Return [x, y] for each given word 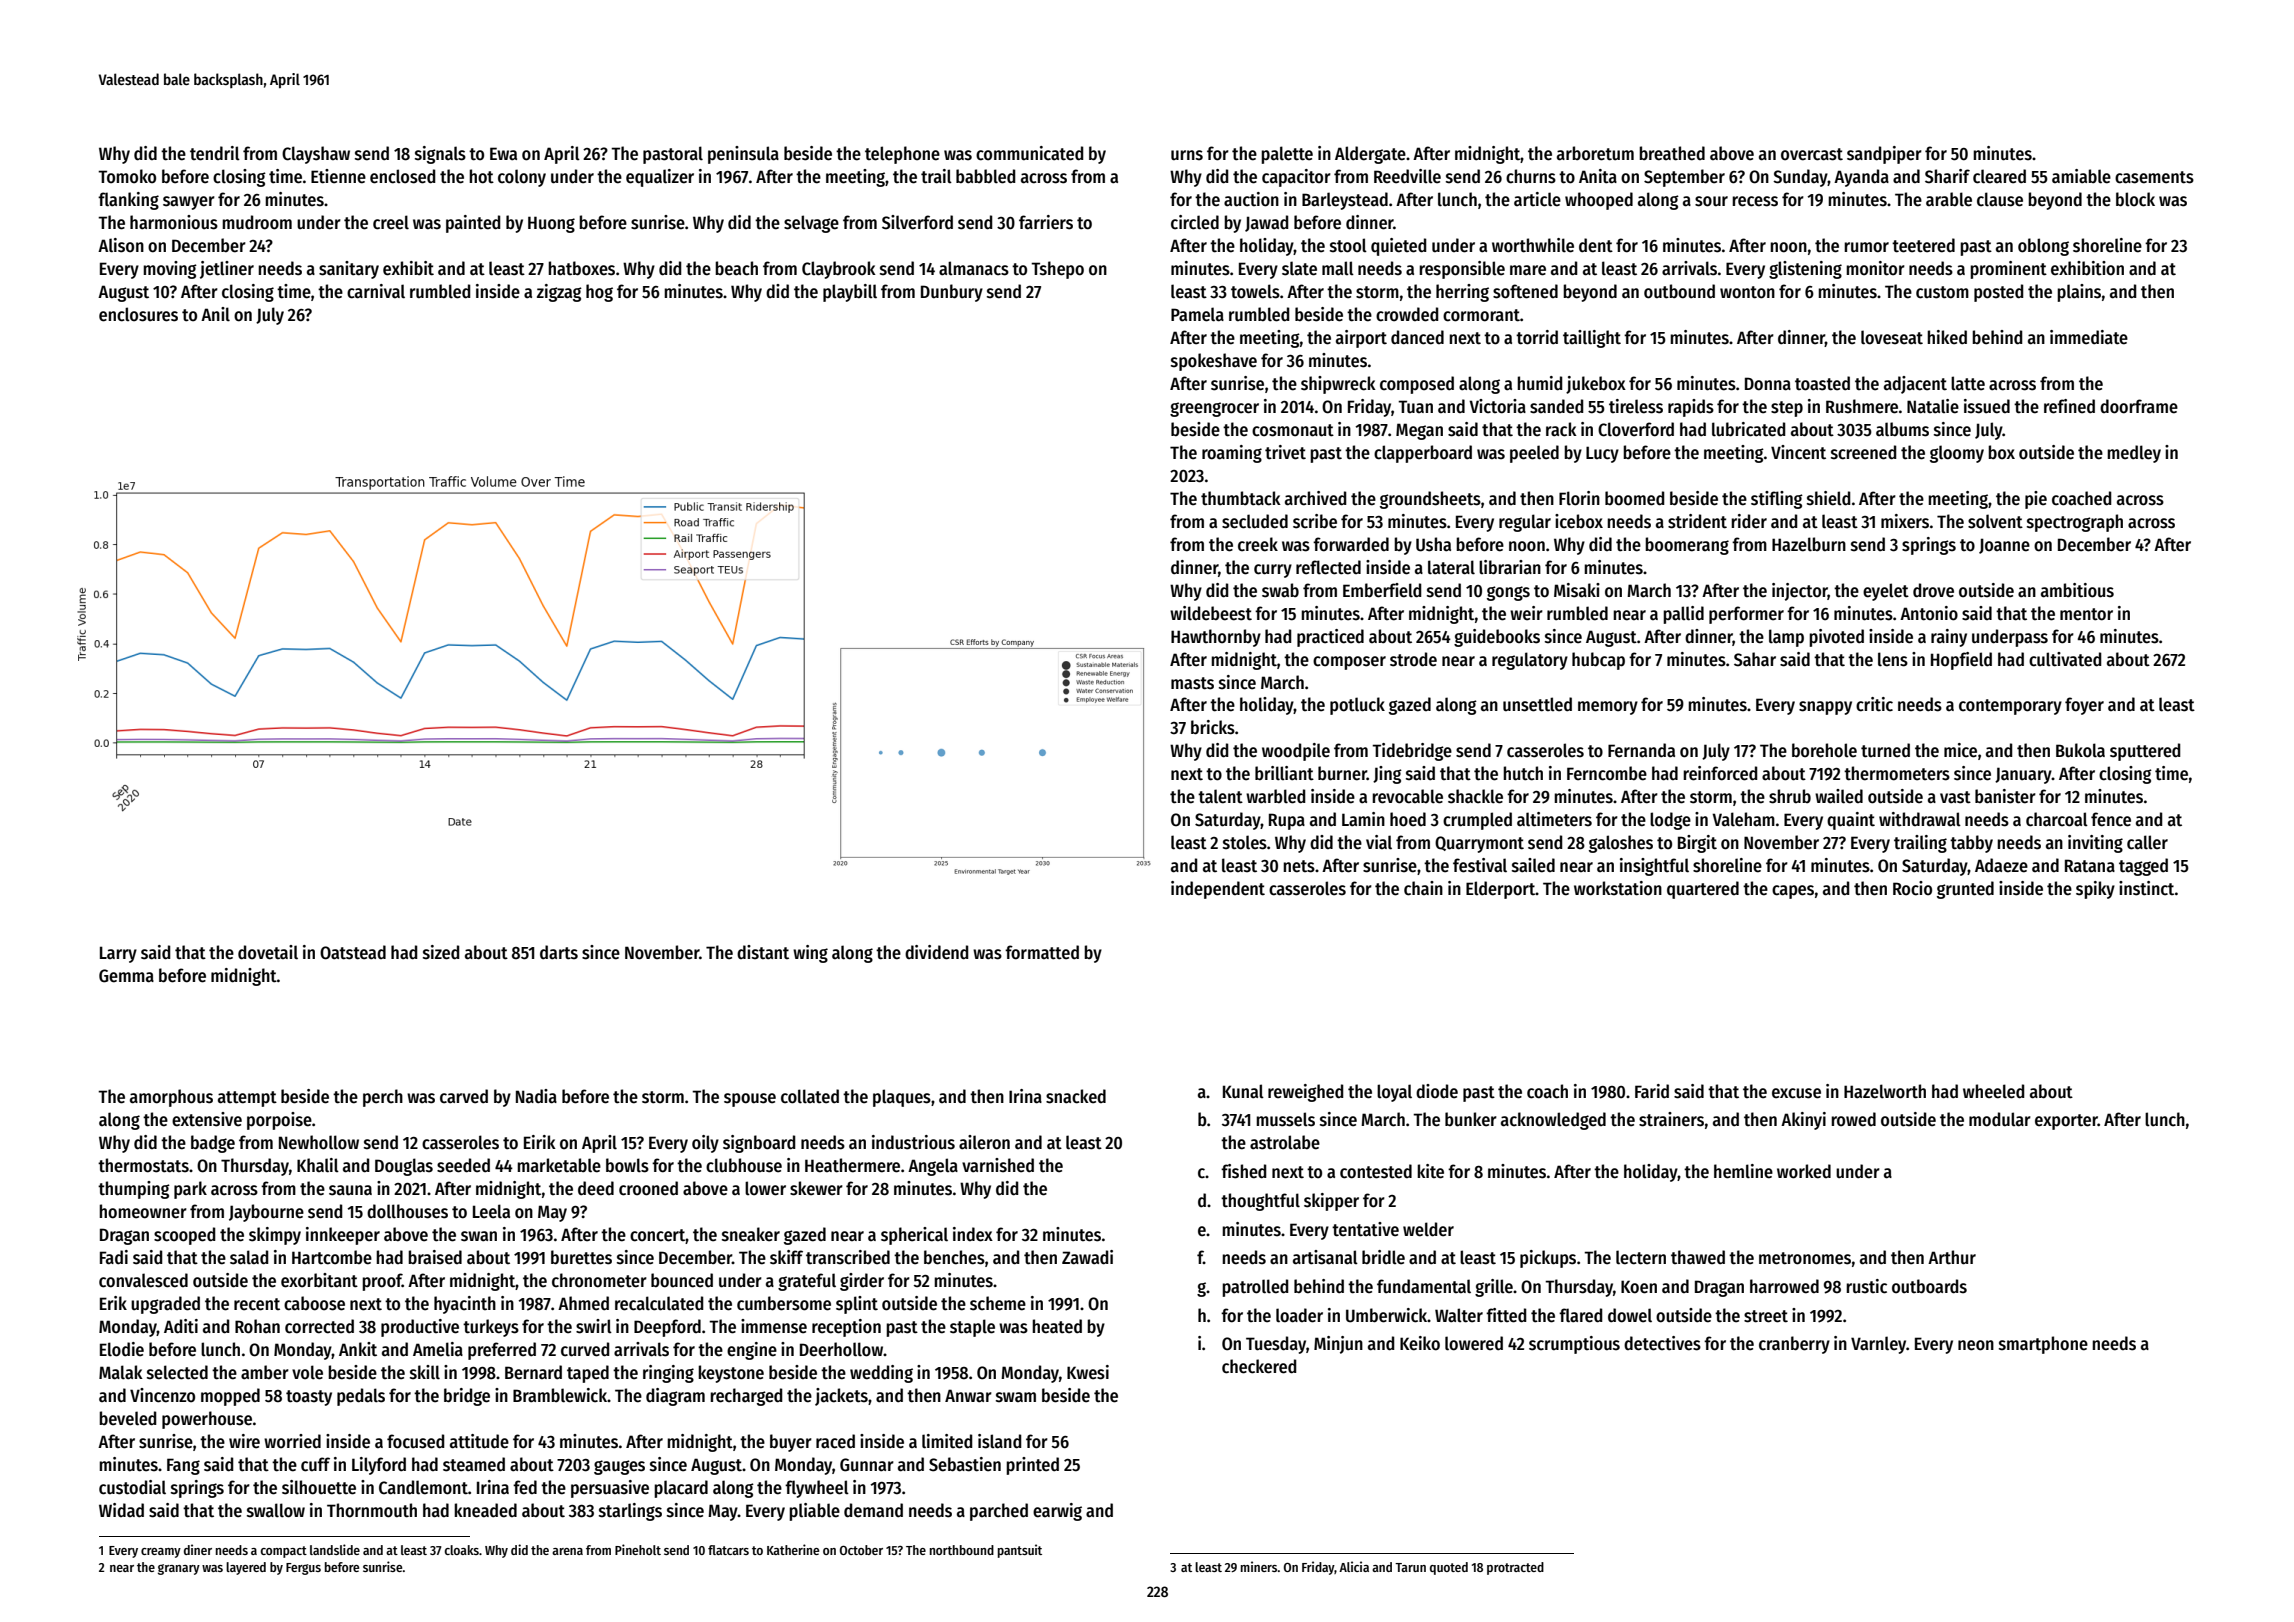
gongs [1508, 593]
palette [1287, 155]
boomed [1635, 498]
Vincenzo [162, 1395]
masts [1192, 683]
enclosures [138, 314]
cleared [1999, 176]
